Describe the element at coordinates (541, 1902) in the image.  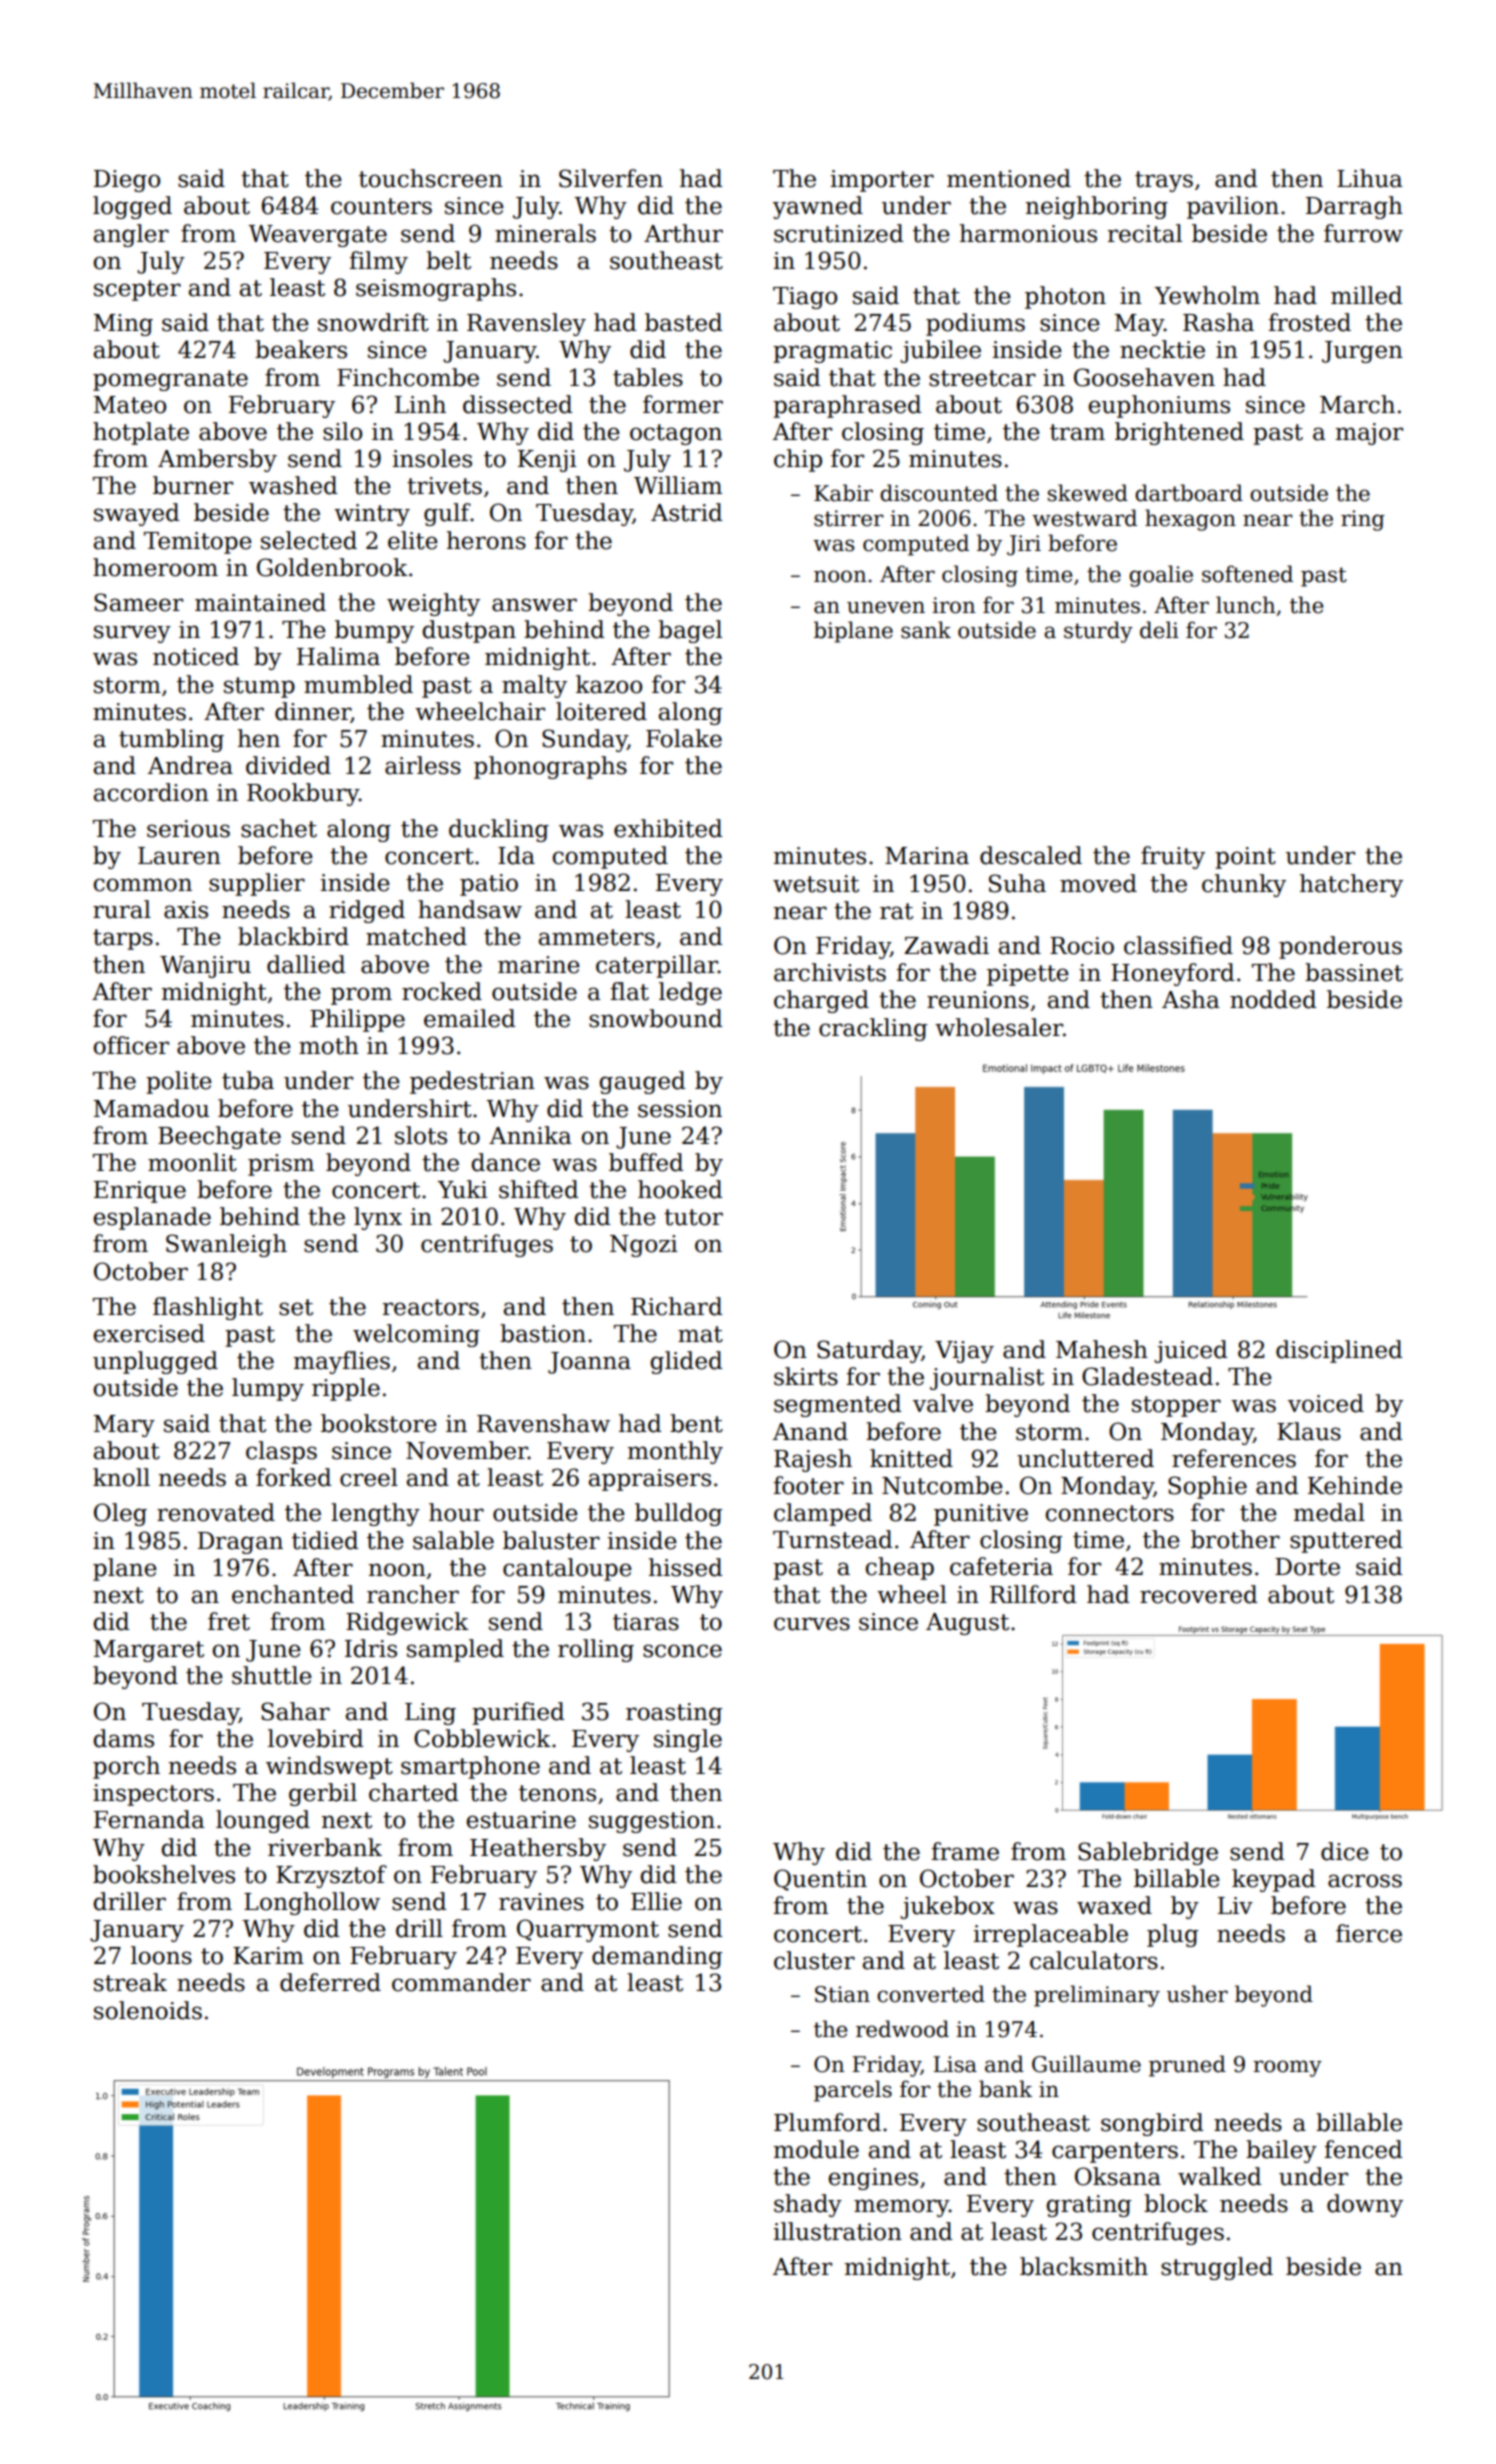
I see `ravines` at that location.
